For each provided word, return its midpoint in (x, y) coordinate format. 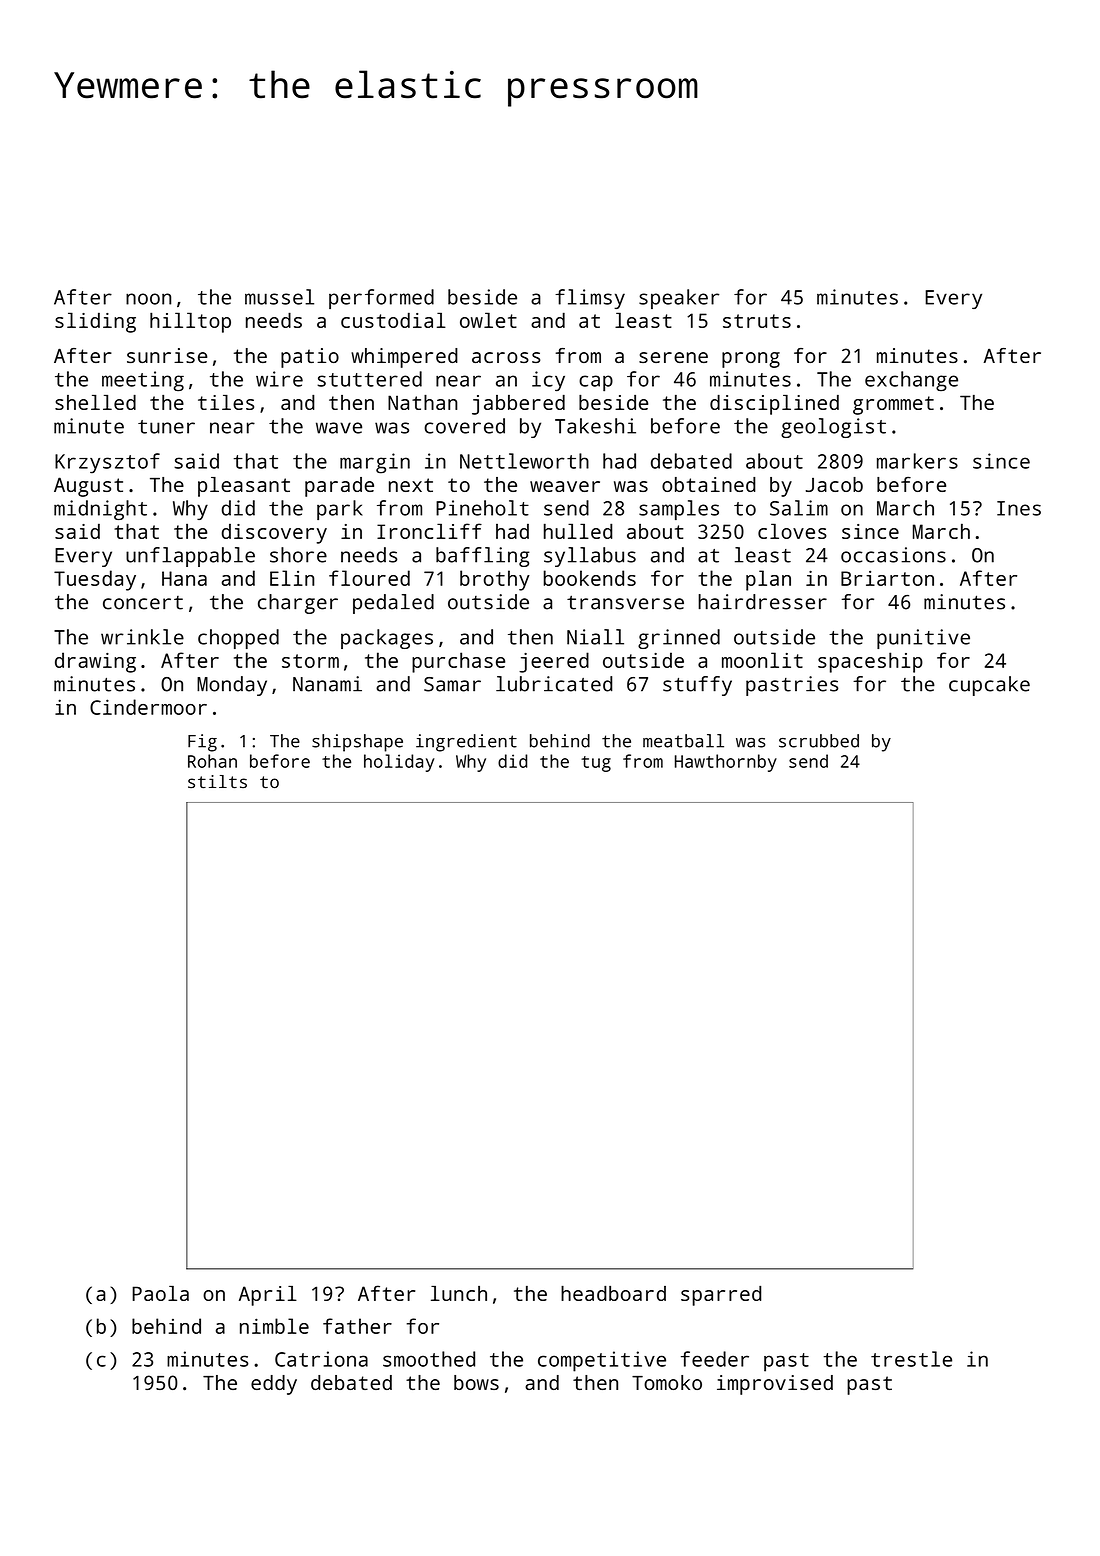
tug (596, 764)
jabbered (518, 405)
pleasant (244, 487)
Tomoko (667, 1382)
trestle (911, 1359)
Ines (1019, 508)
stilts (217, 781)
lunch (459, 1293)
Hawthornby (726, 763)
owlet (488, 320)
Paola (160, 1293)
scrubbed (819, 741)
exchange (911, 381)
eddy (274, 1385)
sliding (95, 322)
